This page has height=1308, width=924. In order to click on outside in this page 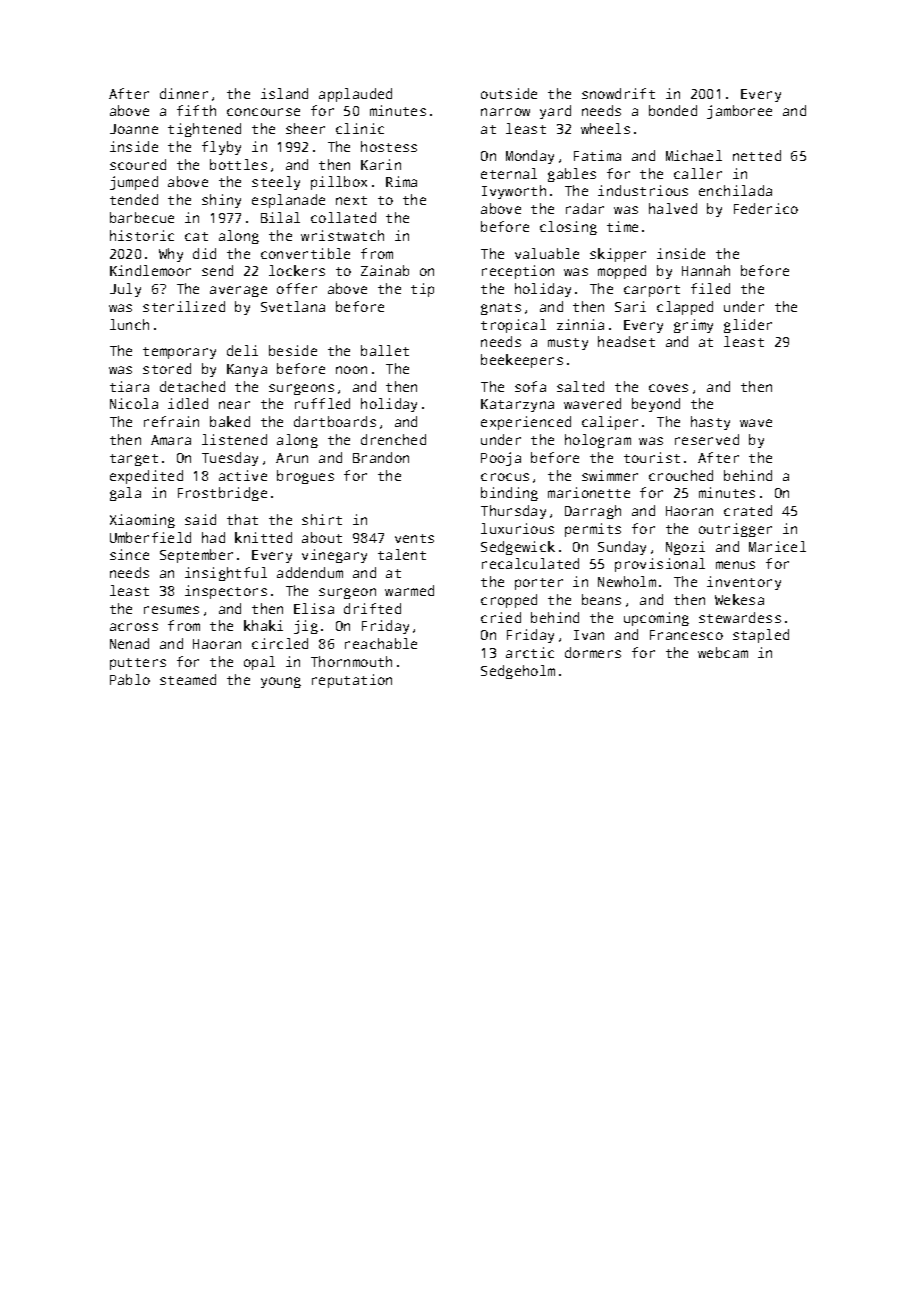, I will do `click(509, 93)`.
